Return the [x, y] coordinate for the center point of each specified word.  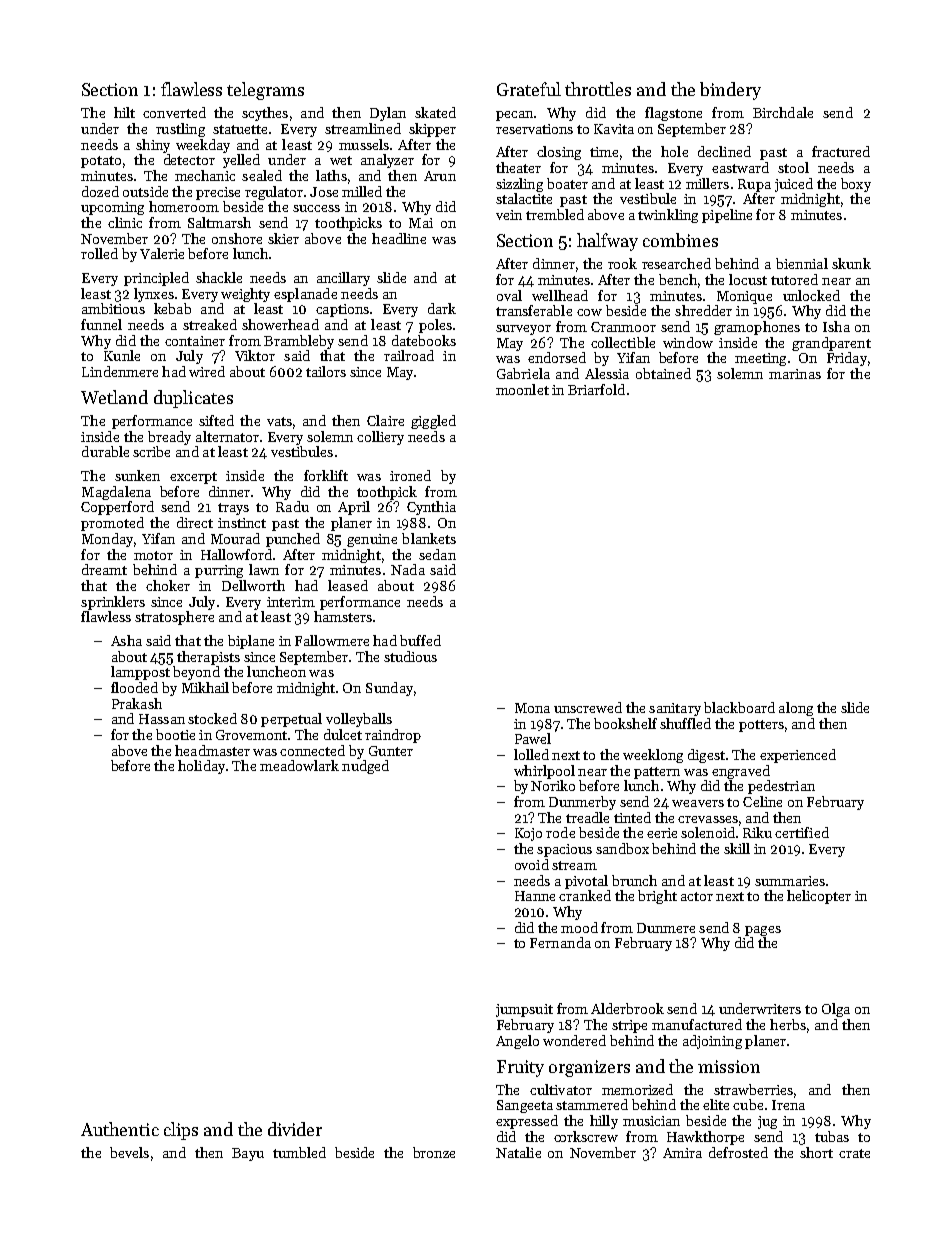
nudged [365, 767]
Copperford [117, 508]
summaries [790, 881]
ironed [410, 475]
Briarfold [596, 389]
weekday [203, 146]
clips [181, 1131]
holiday [201, 767]
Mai [421, 223]
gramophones [757, 328]
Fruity [520, 1068]
